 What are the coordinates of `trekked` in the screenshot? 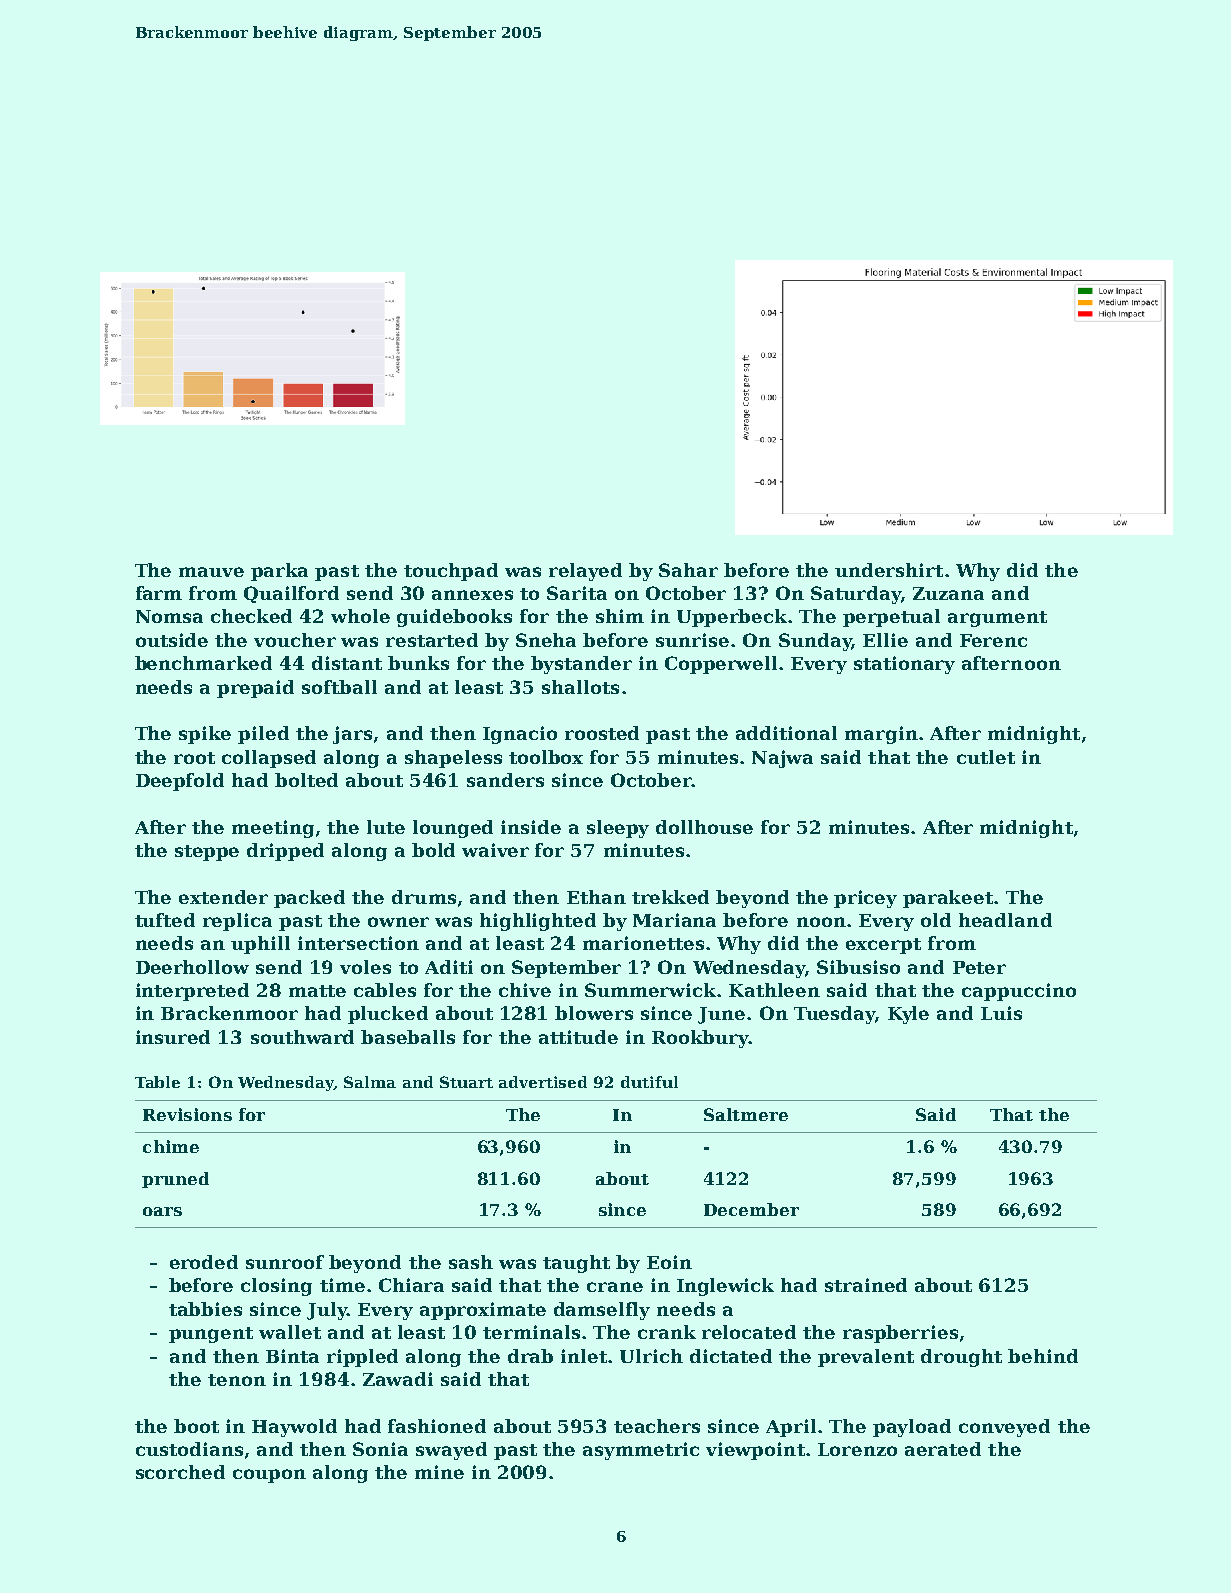 It's located at (670, 897).
